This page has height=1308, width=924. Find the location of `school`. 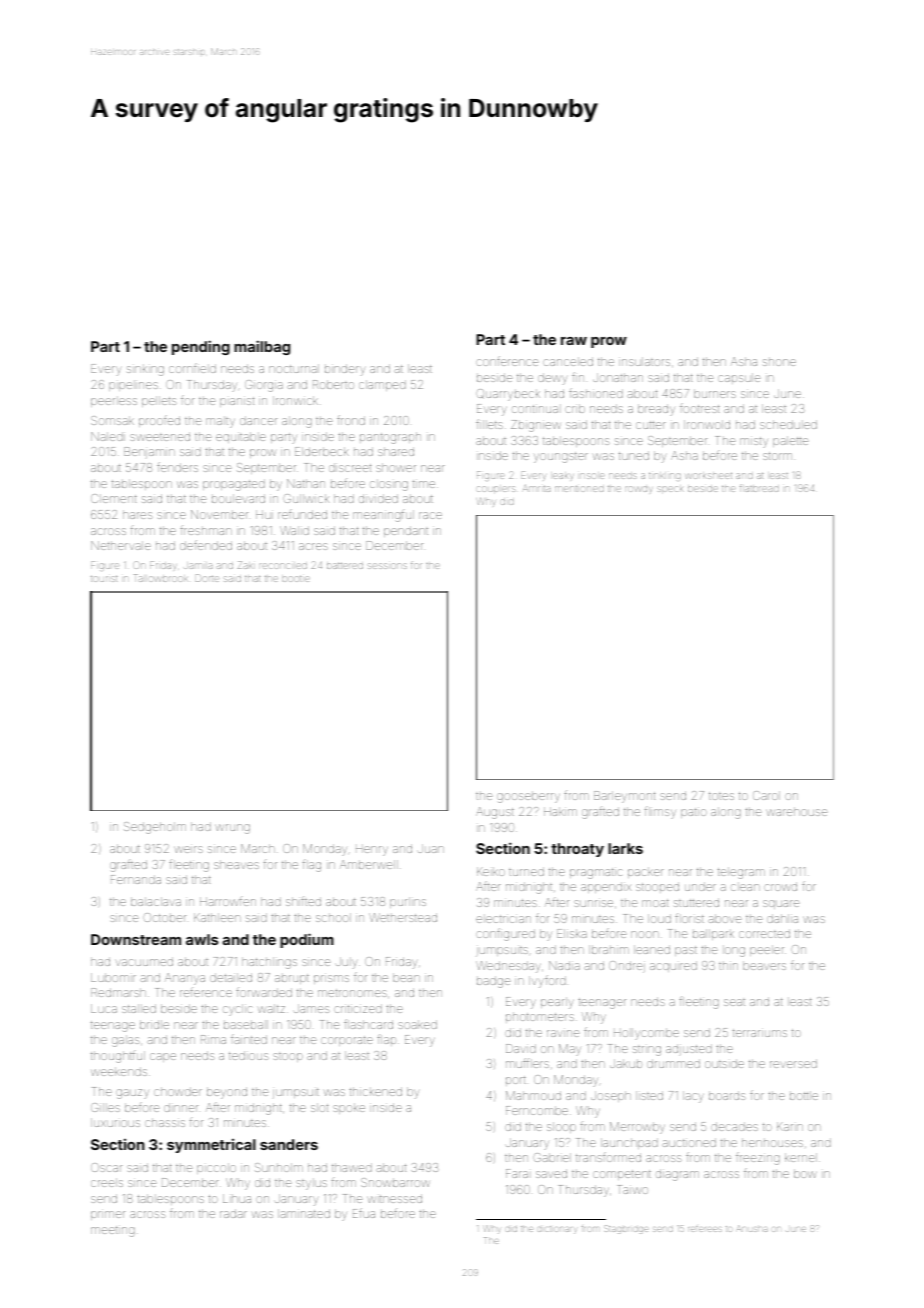

school is located at coordinates (333, 917).
